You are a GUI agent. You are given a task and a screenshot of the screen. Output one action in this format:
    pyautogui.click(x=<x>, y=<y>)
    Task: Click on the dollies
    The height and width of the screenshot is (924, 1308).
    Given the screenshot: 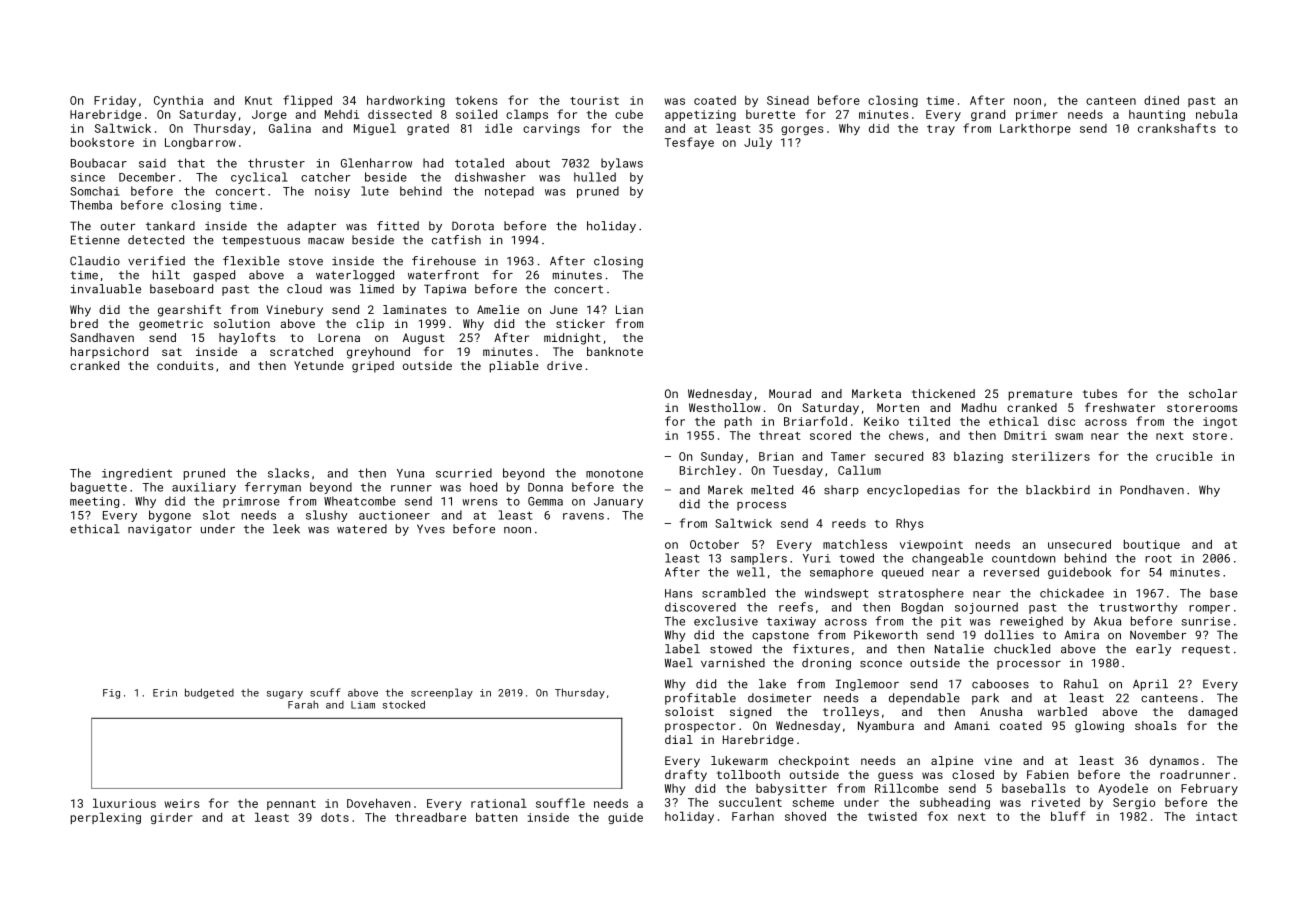 What is the action you would take?
    pyautogui.click(x=1009, y=635)
